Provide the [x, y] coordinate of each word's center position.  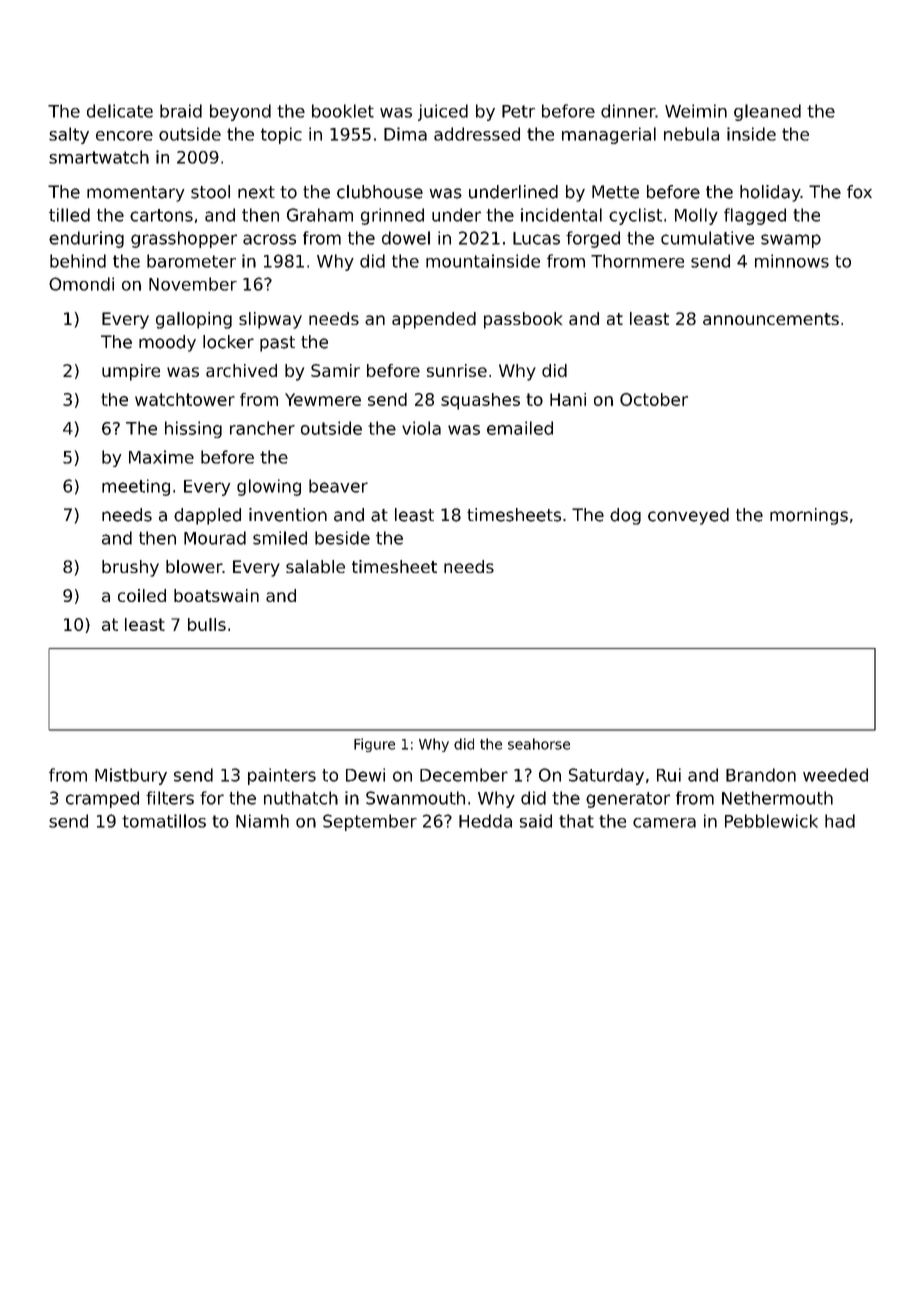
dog [625, 516]
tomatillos [164, 821]
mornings [809, 516]
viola [421, 428]
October [654, 399]
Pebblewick [771, 821]
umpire [131, 372]
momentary [135, 194]
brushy [130, 568]
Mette [615, 192]
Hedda [485, 821]
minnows [792, 261]
